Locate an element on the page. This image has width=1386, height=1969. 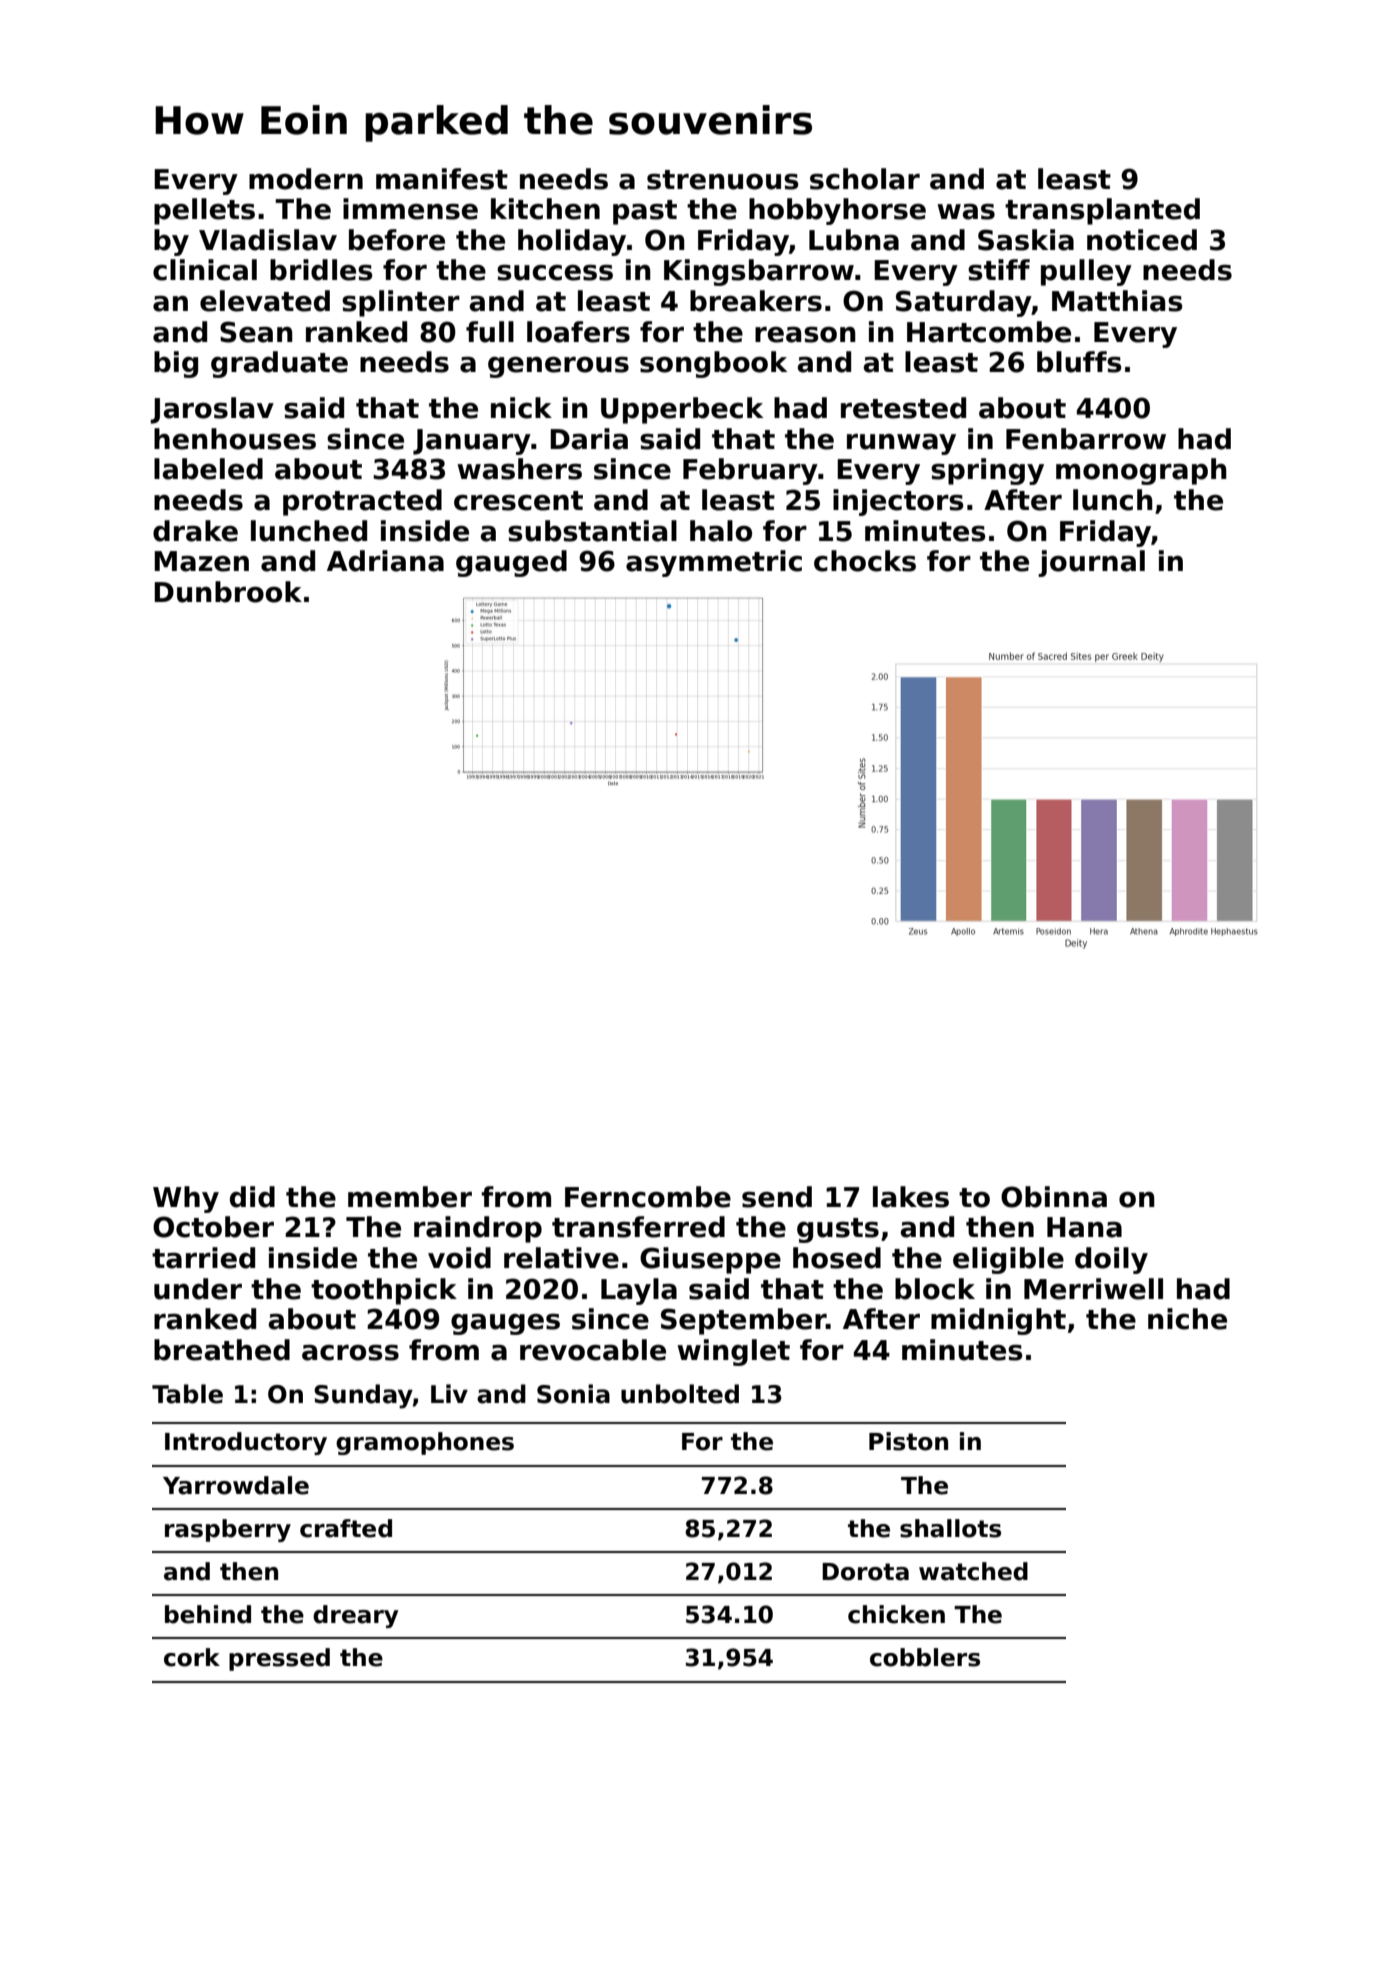
breakers is located at coordinates (756, 301).
